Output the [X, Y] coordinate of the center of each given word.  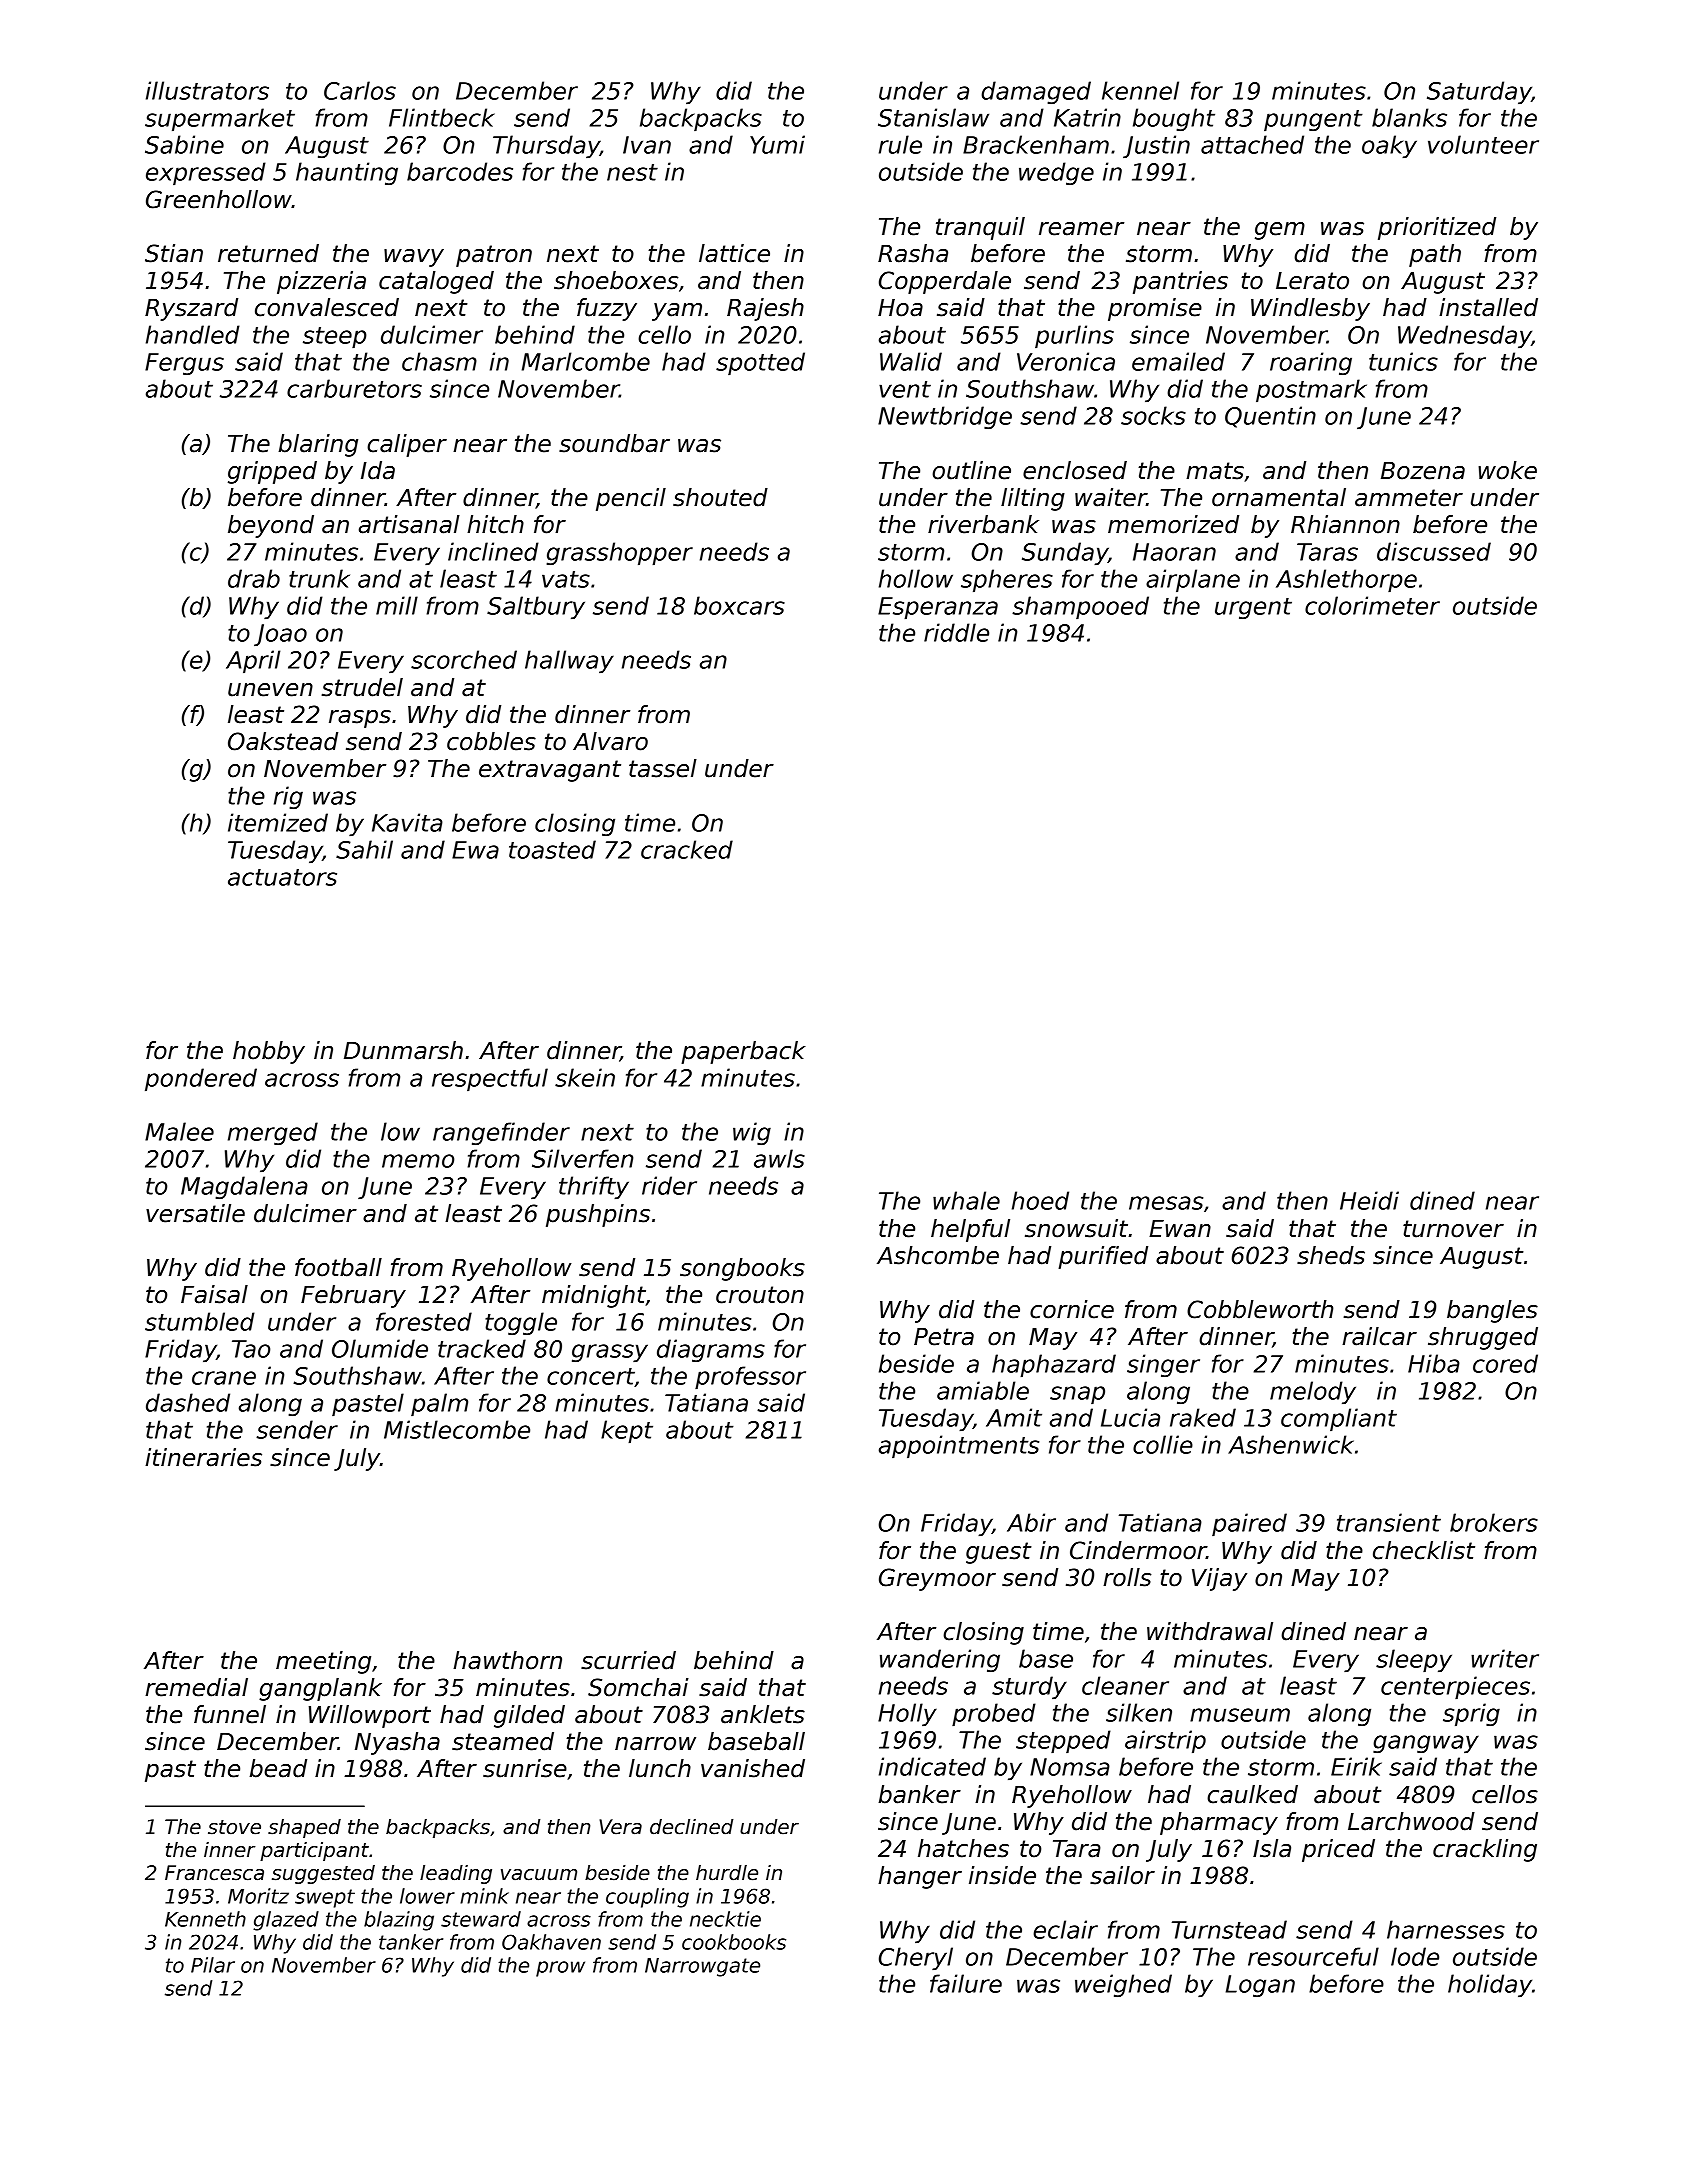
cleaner [1125, 1685]
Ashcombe [938, 1255]
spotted [760, 364]
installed [1488, 307]
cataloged [436, 282]
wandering [940, 1661]
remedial [196, 1687]
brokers [1494, 1522]
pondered [201, 1080]
